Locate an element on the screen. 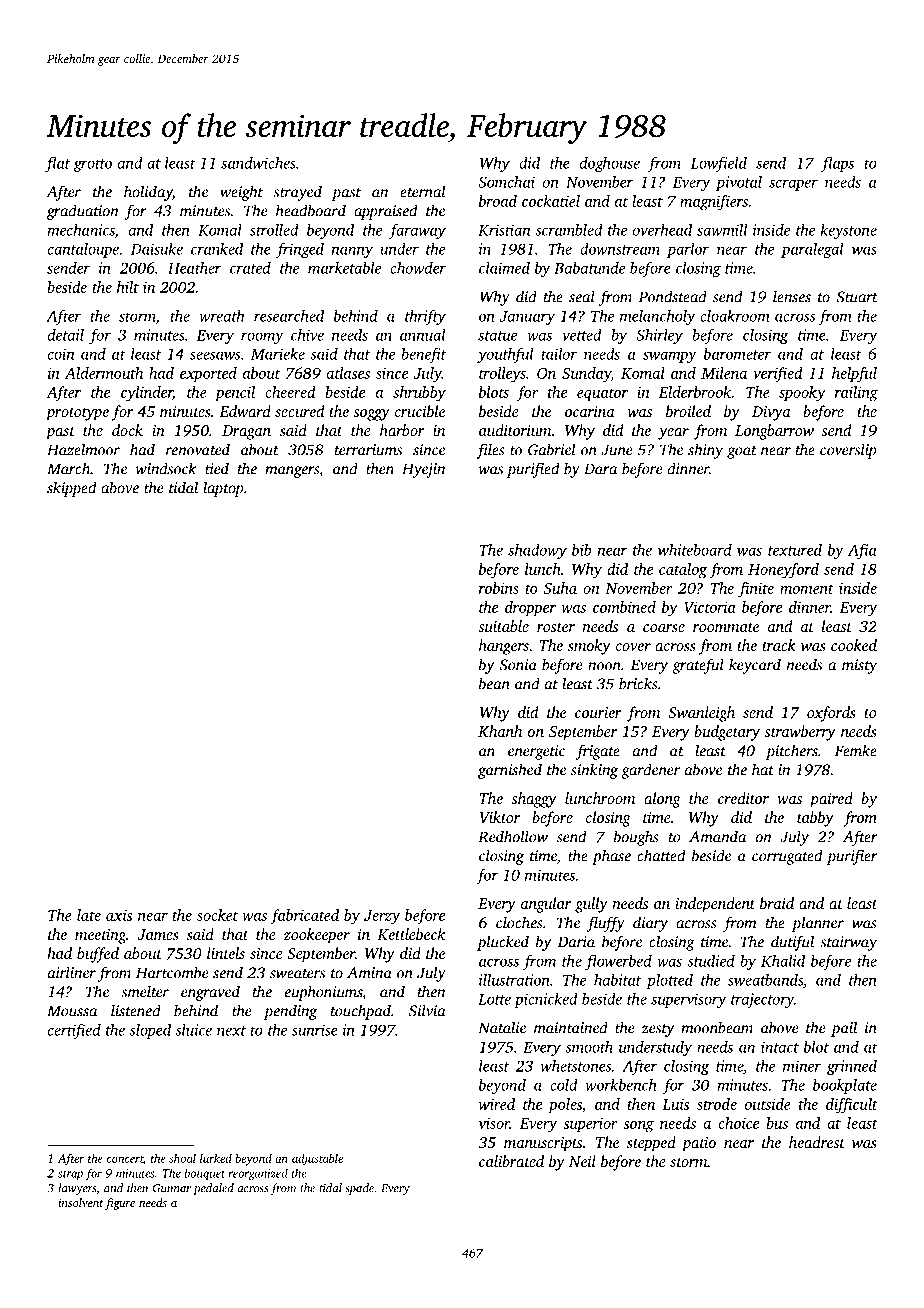  cooked is located at coordinates (854, 645).
